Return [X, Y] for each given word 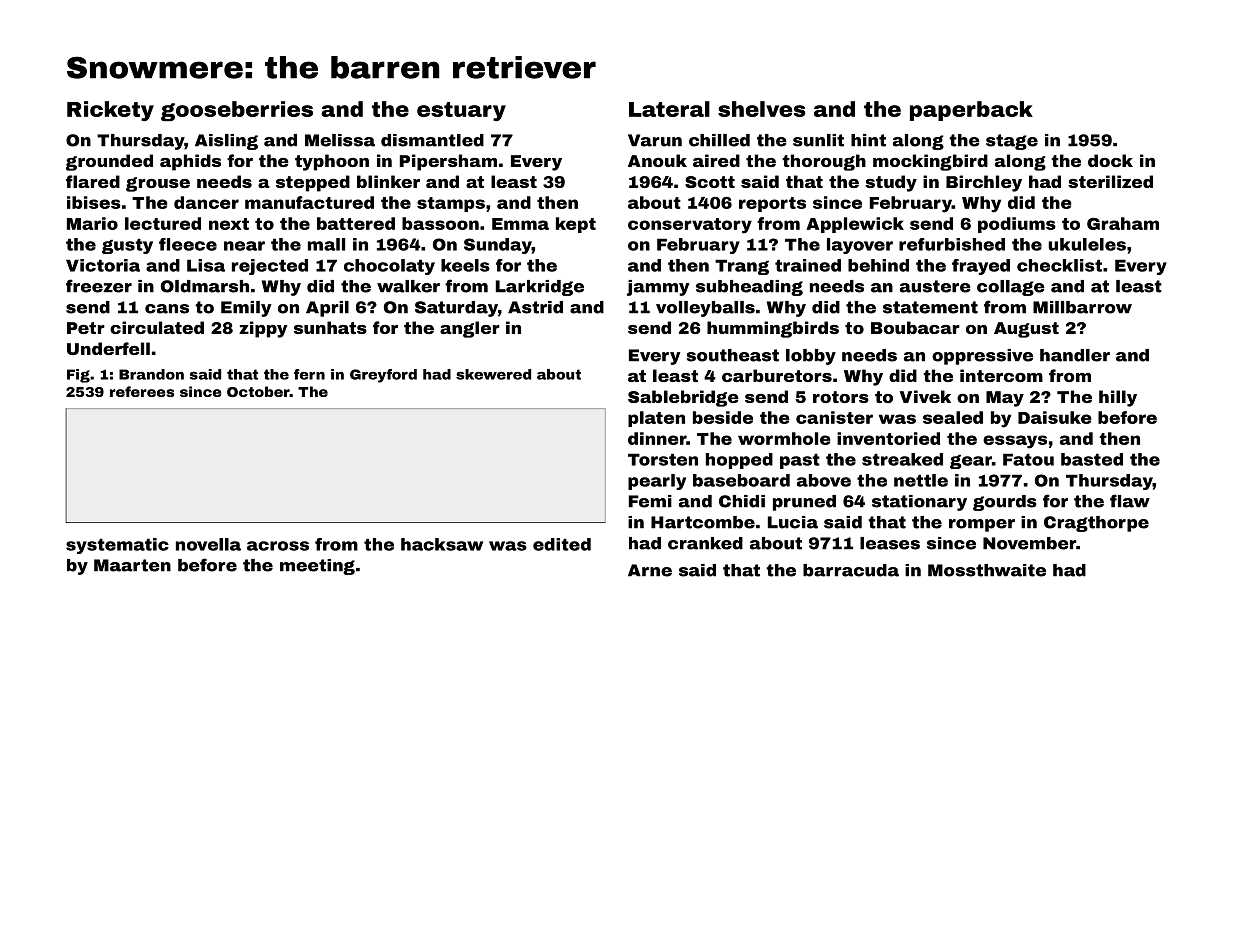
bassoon [440, 223]
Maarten [132, 565]
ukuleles [1087, 244]
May [1005, 399]
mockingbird [930, 162]
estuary [461, 111]
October [258, 391]
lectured [163, 223]
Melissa [340, 140]
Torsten [663, 459]
